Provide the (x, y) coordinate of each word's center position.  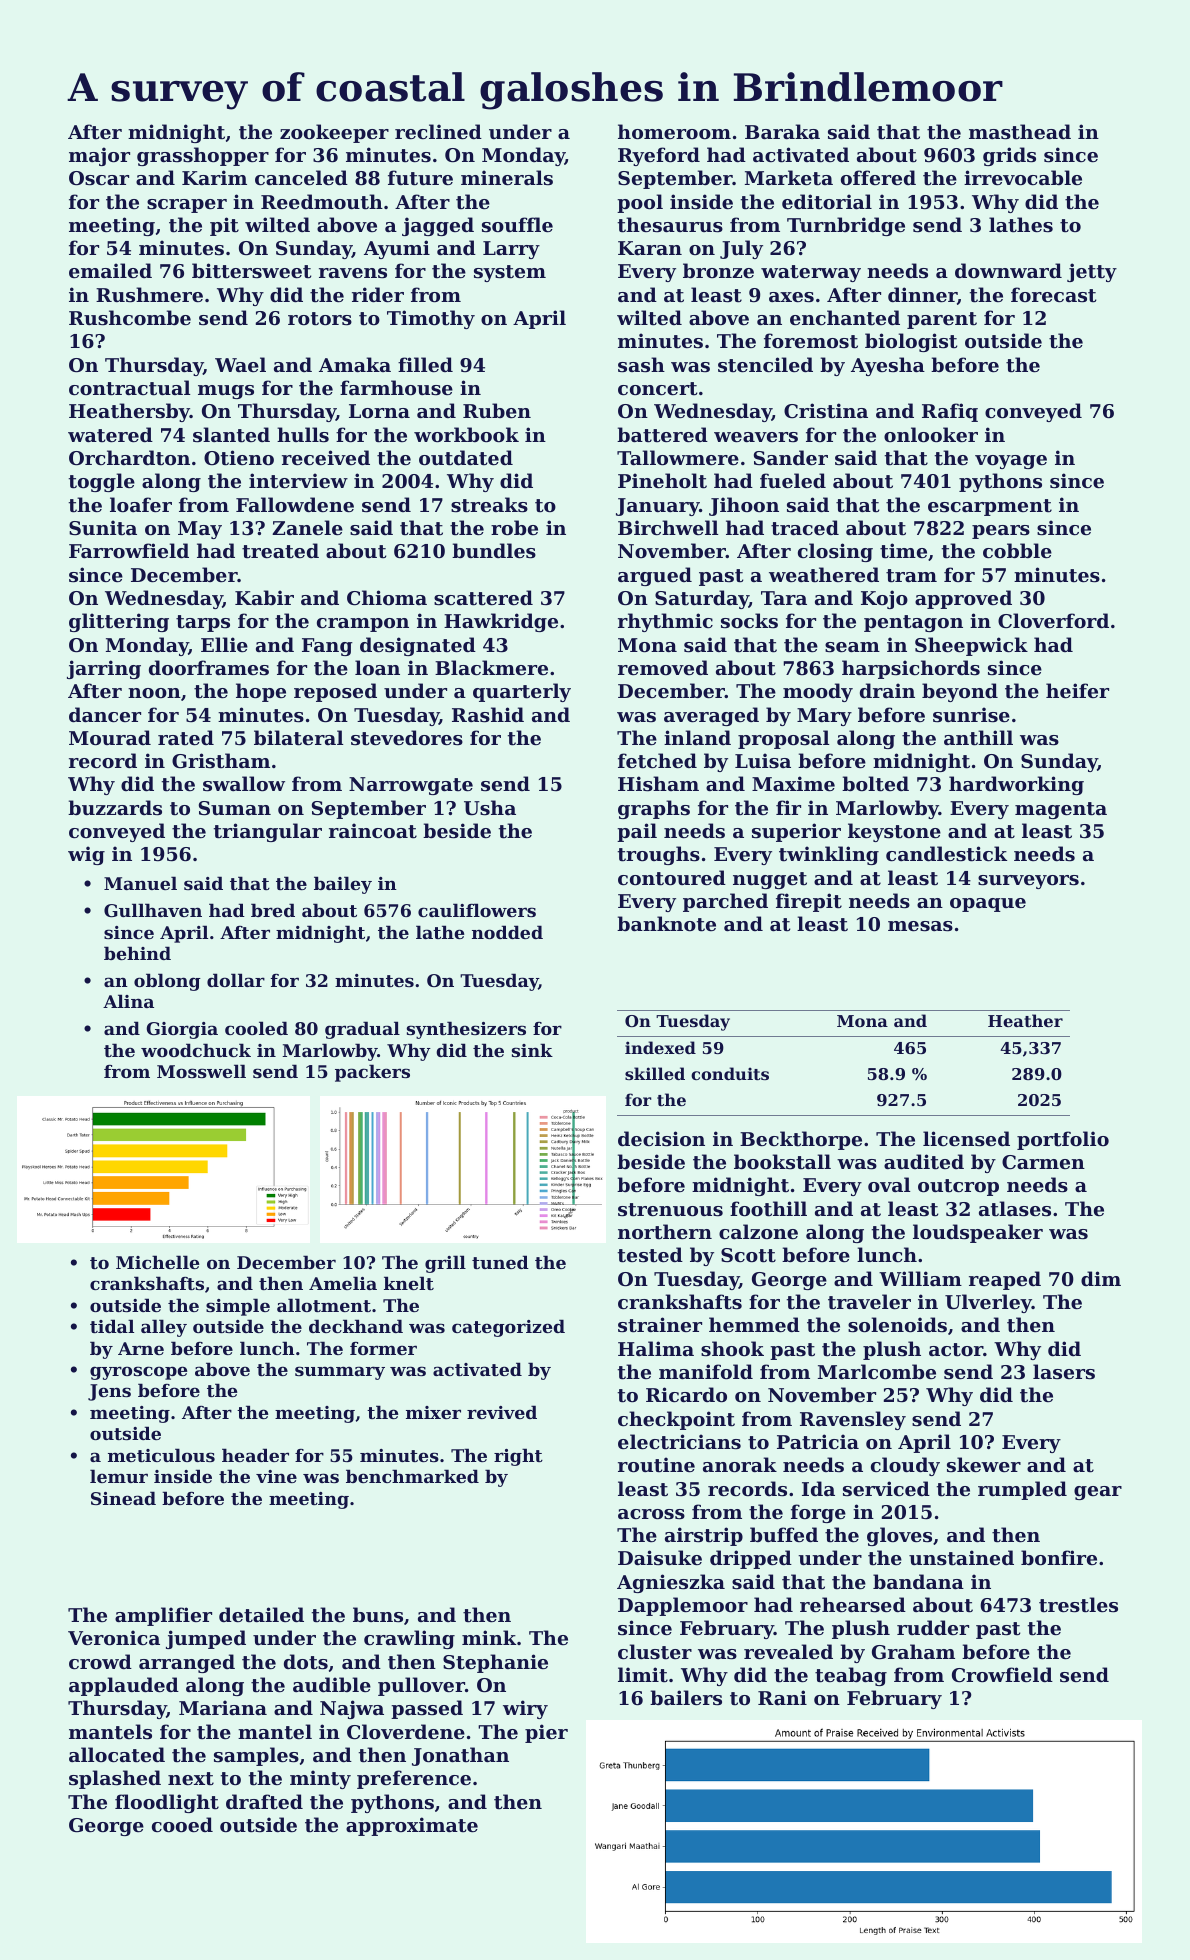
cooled (256, 1028)
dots (306, 1662)
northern (665, 1232)
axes (791, 297)
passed (427, 1709)
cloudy (905, 1466)
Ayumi (397, 249)
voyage (1011, 462)
